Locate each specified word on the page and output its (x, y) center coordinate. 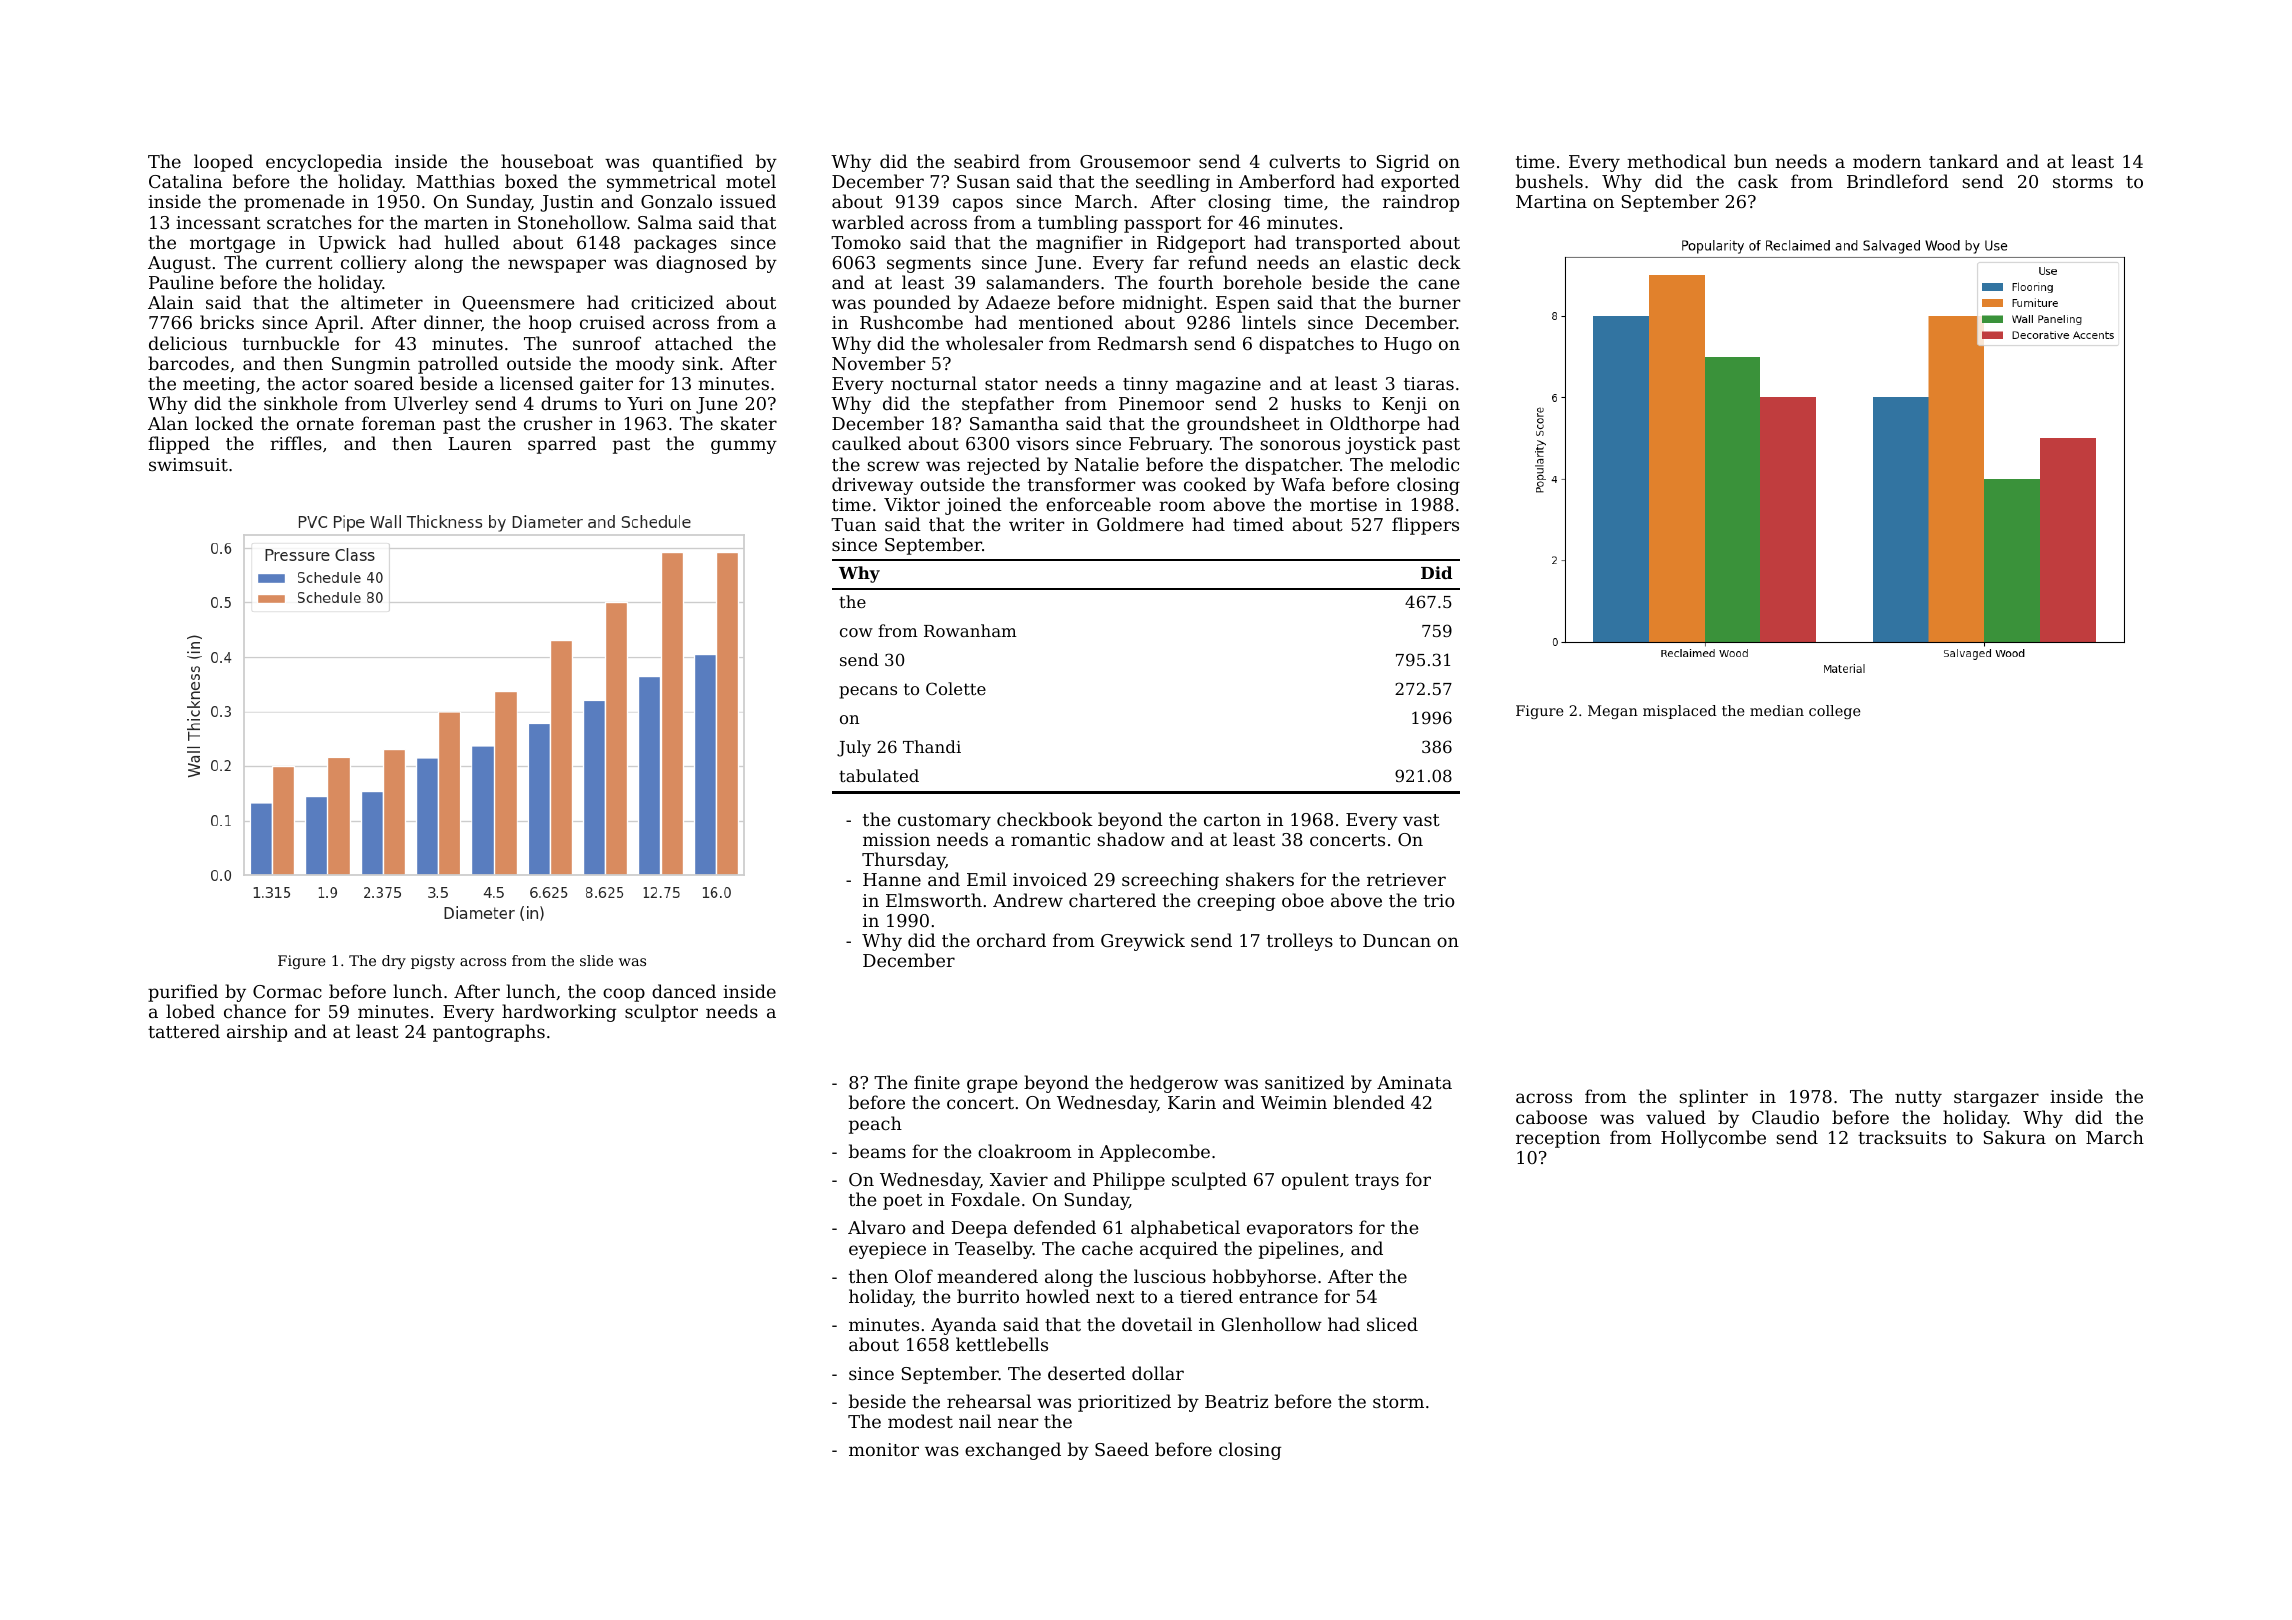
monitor (884, 1449)
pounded (912, 304)
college (1834, 712)
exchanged (1013, 1451)
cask (1758, 181)
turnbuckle (291, 343)
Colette (956, 688)
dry (394, 962)
